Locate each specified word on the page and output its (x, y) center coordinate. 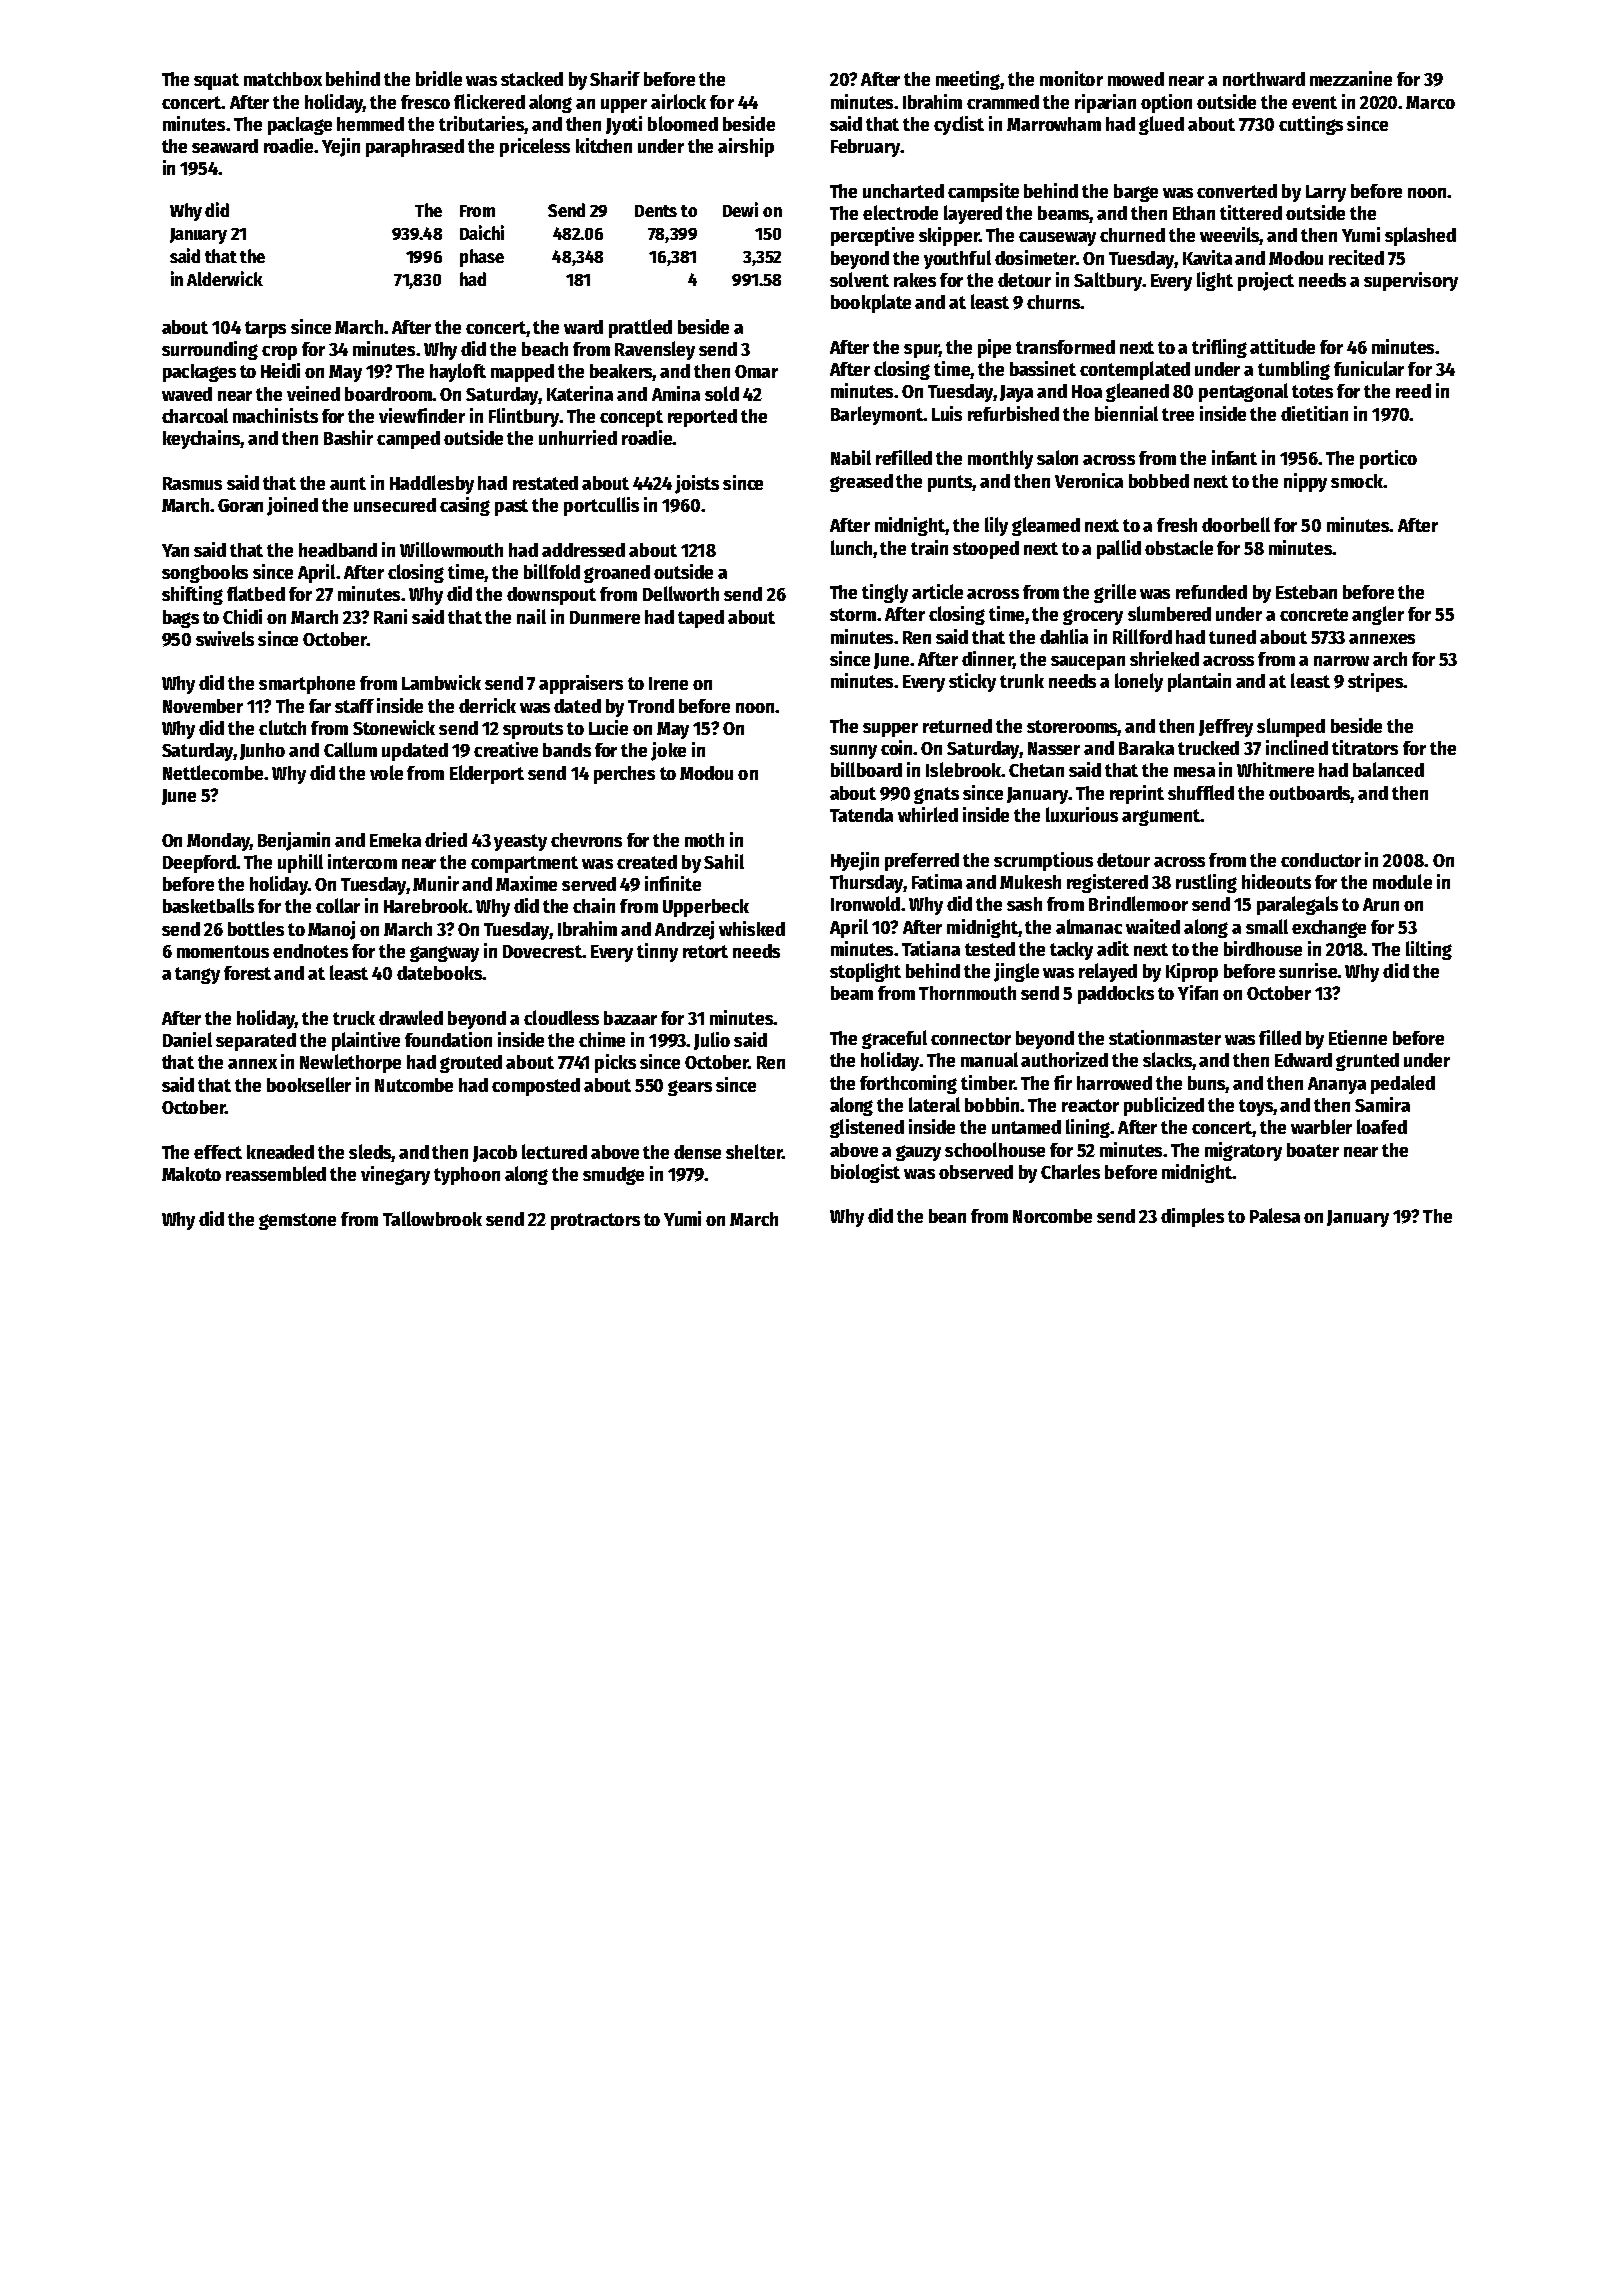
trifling (1219, 348)
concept (631, 418)
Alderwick (225, 278)
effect (218, 1152)
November (203, 706)
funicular (1369, 368)
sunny (853, 752)
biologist (865, 1173)
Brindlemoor (1138, 903)
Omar (756, 371)
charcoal (195, 415)
